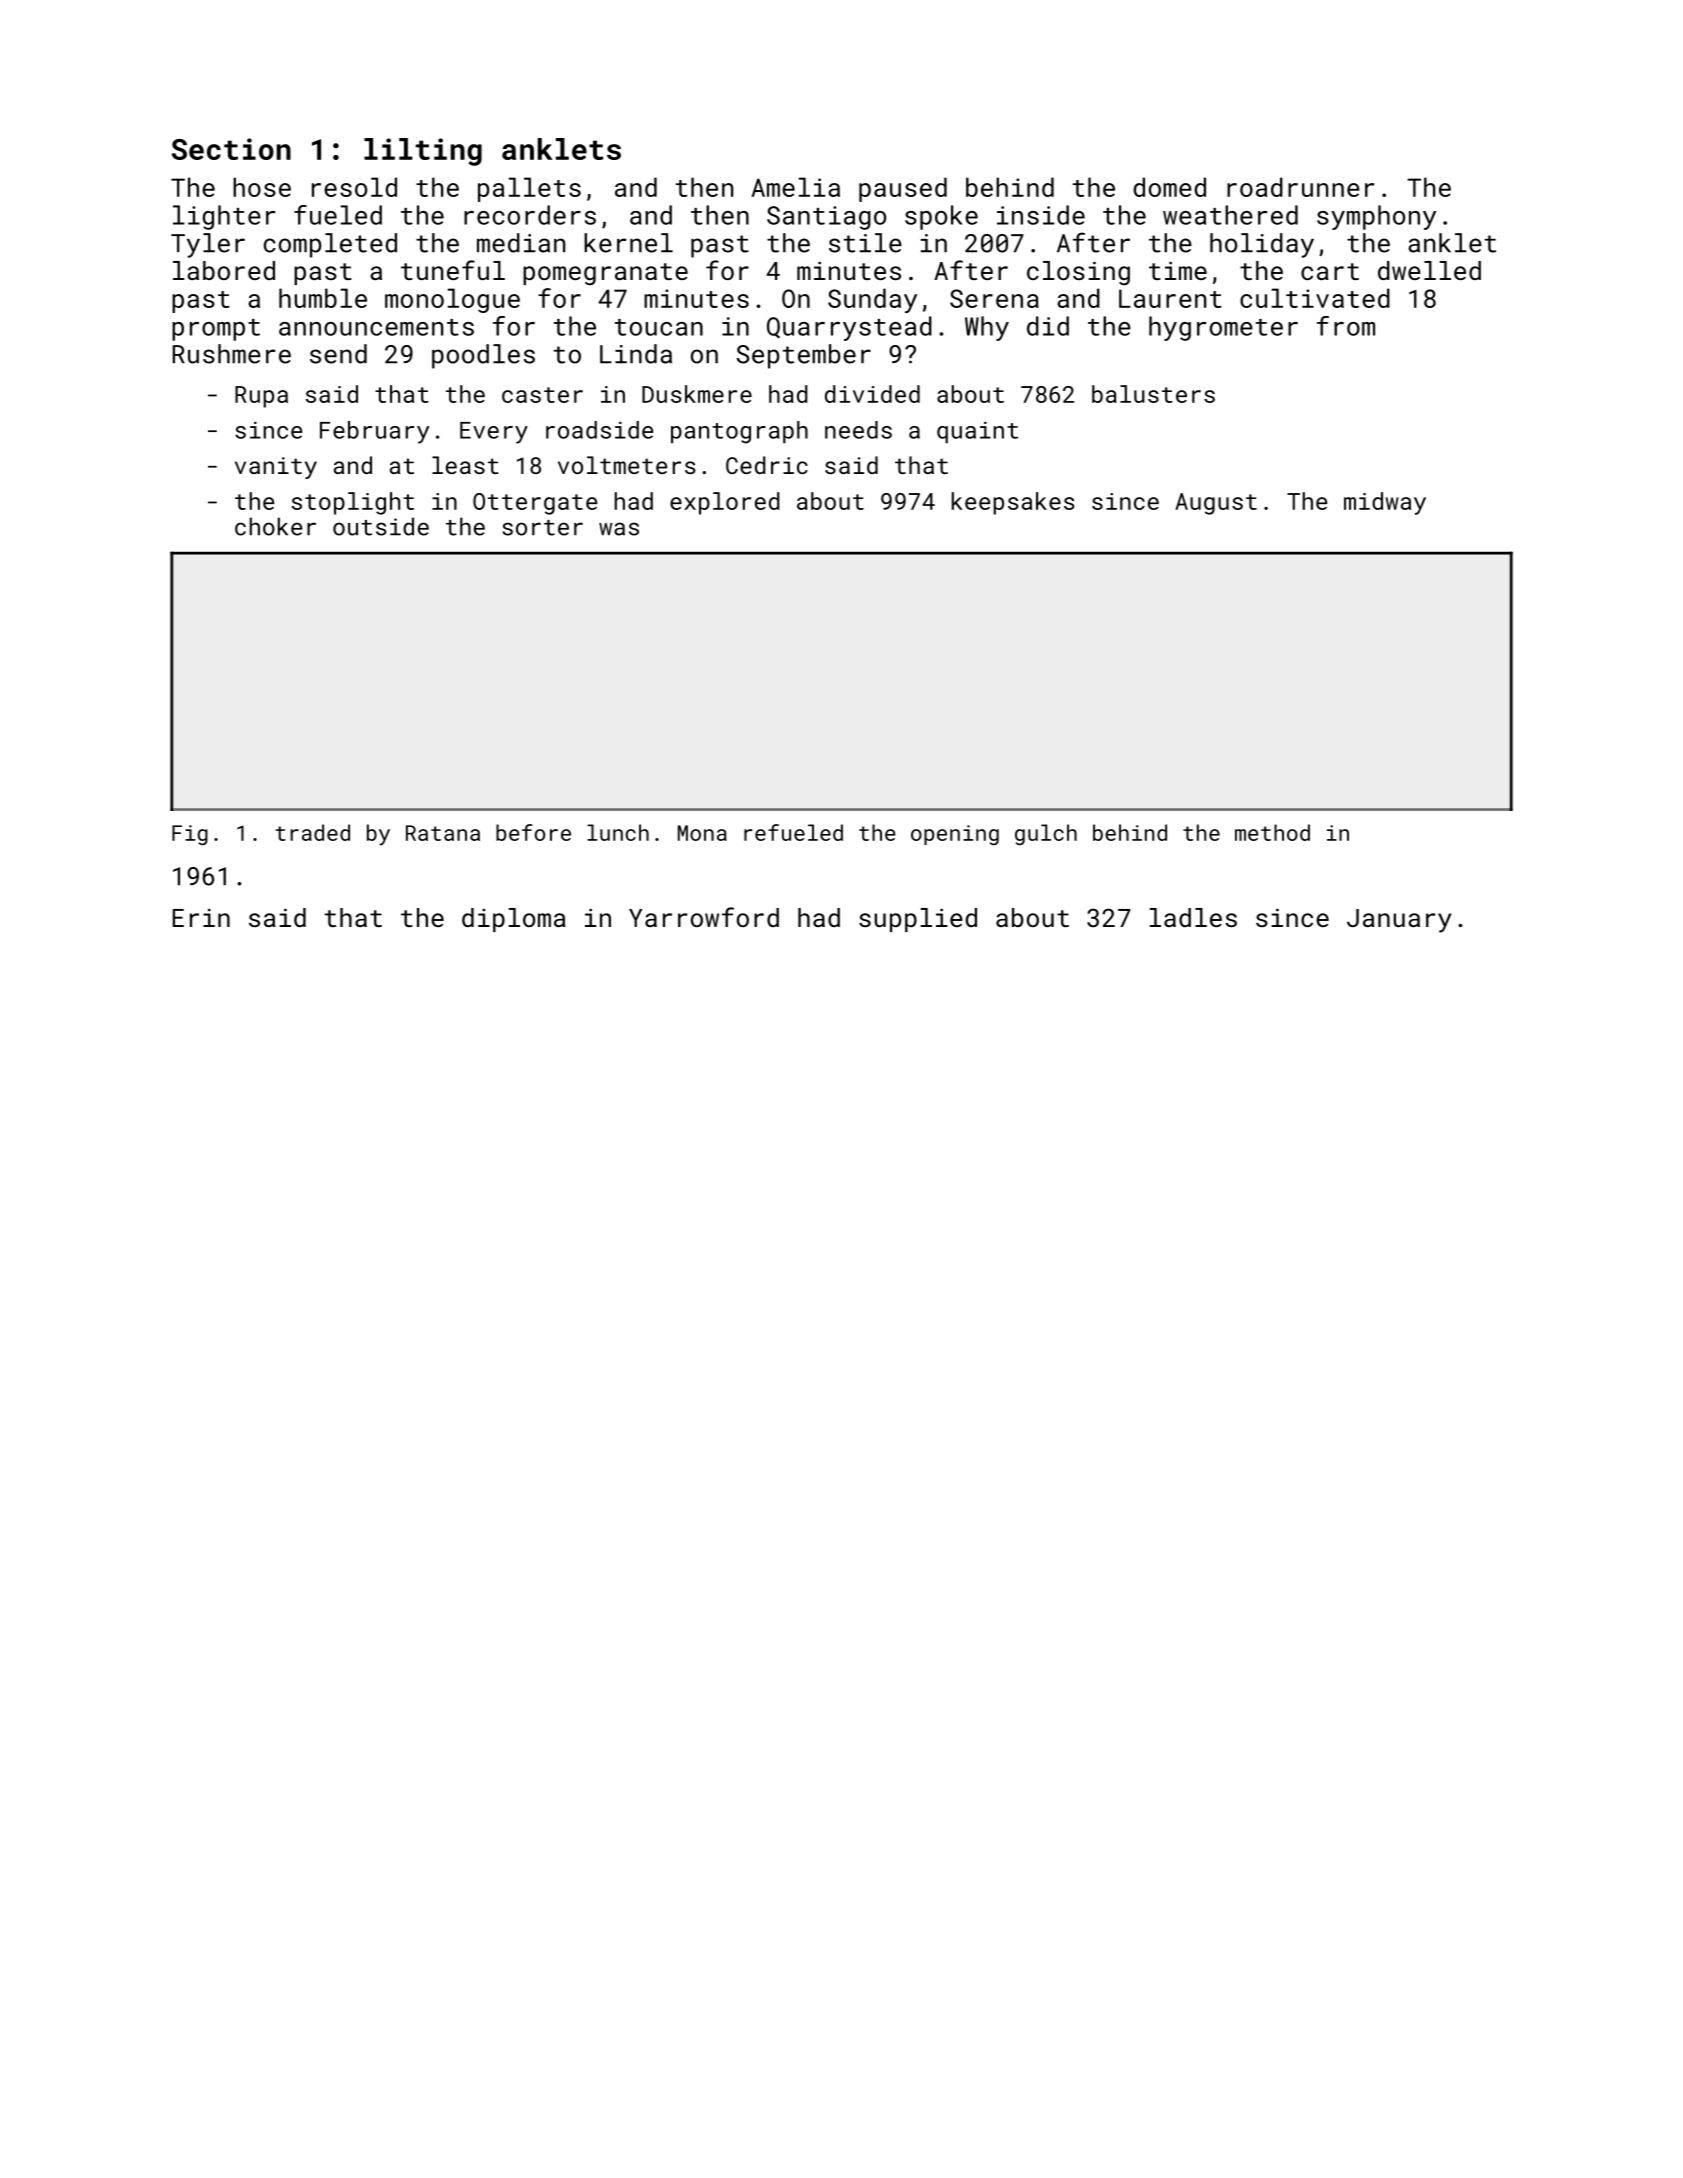 The height and width of the screenshot is (2178, 1683). What do you see at coordinates (941, 217) in the screenshot?
I see `spoke` at bounding box center [941, 217].
